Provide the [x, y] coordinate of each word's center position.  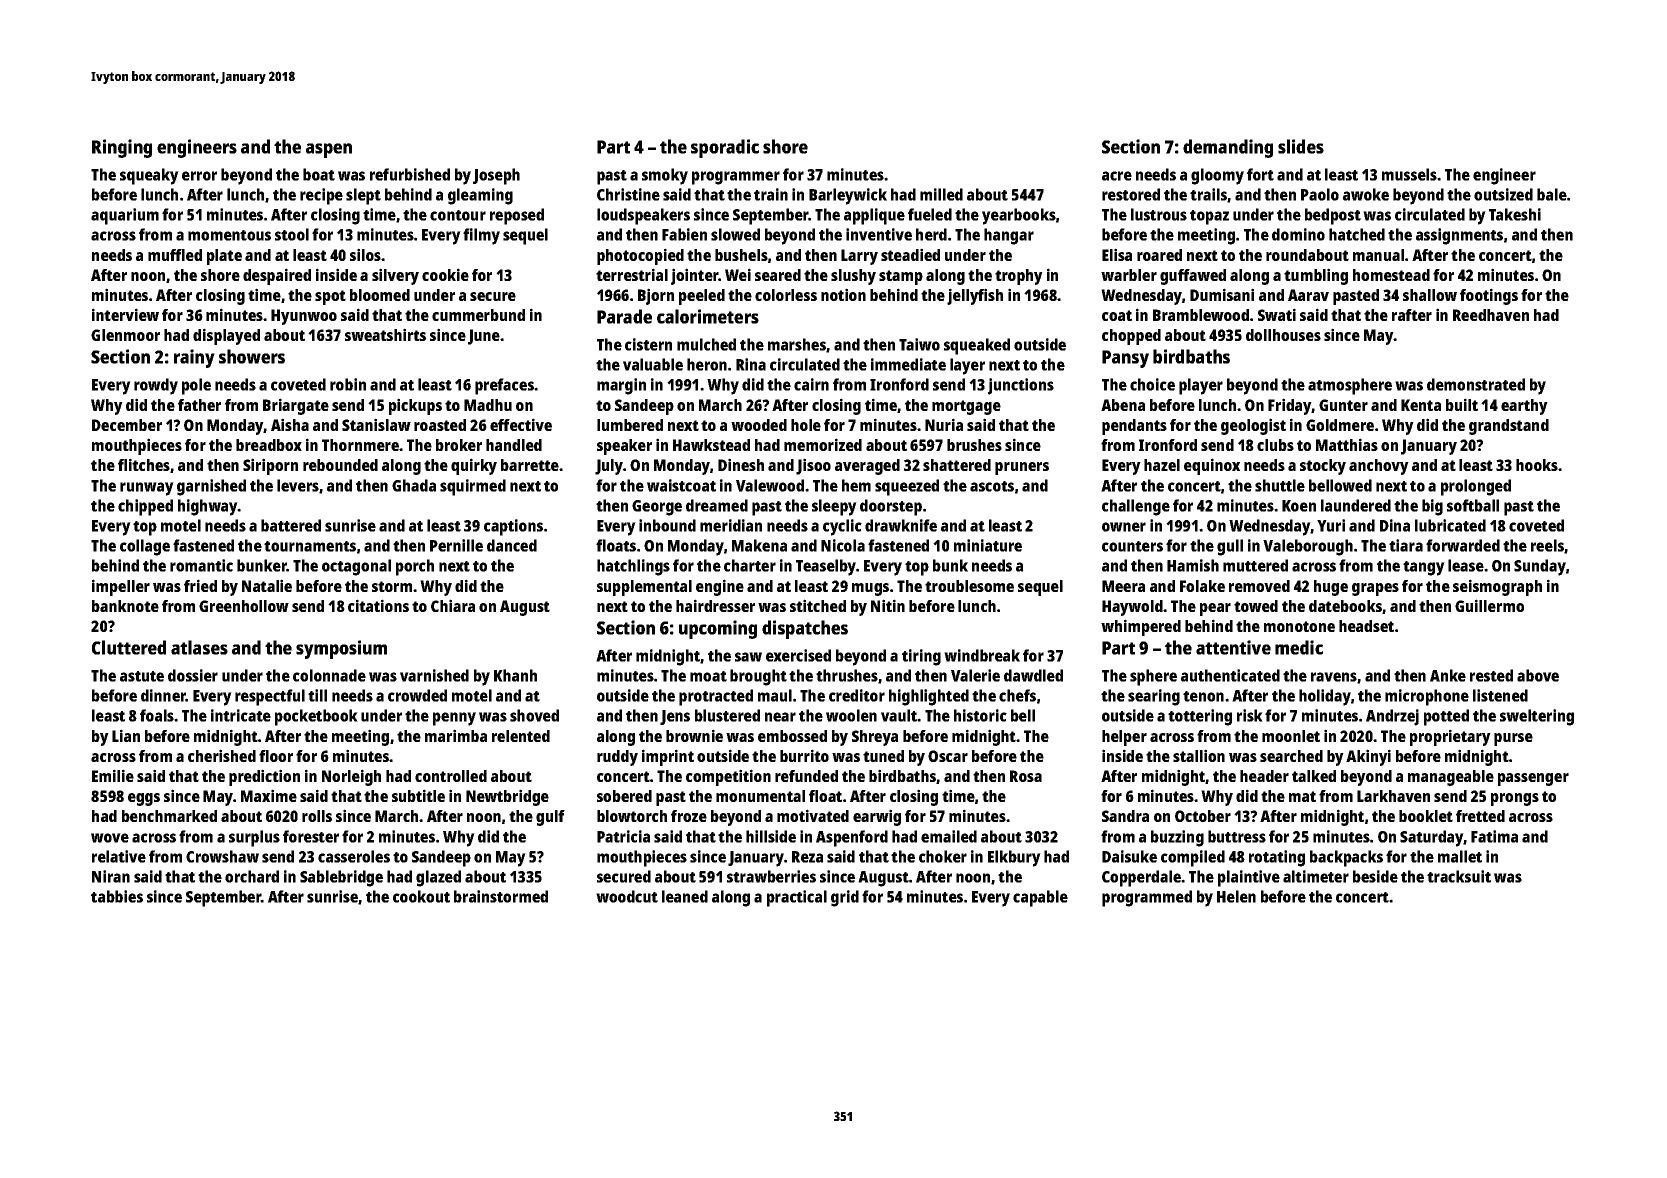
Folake [1202, 586]
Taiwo [919, 344]
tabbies [117, 896]
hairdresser [715, 605]
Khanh [515, 675]
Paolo [1320, 194]
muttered [1255, 565]
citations [378, 605]
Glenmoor [125, 335]
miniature [988, 545]
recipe [321, 196]
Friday [1290, 406]
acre [1117, 176]
